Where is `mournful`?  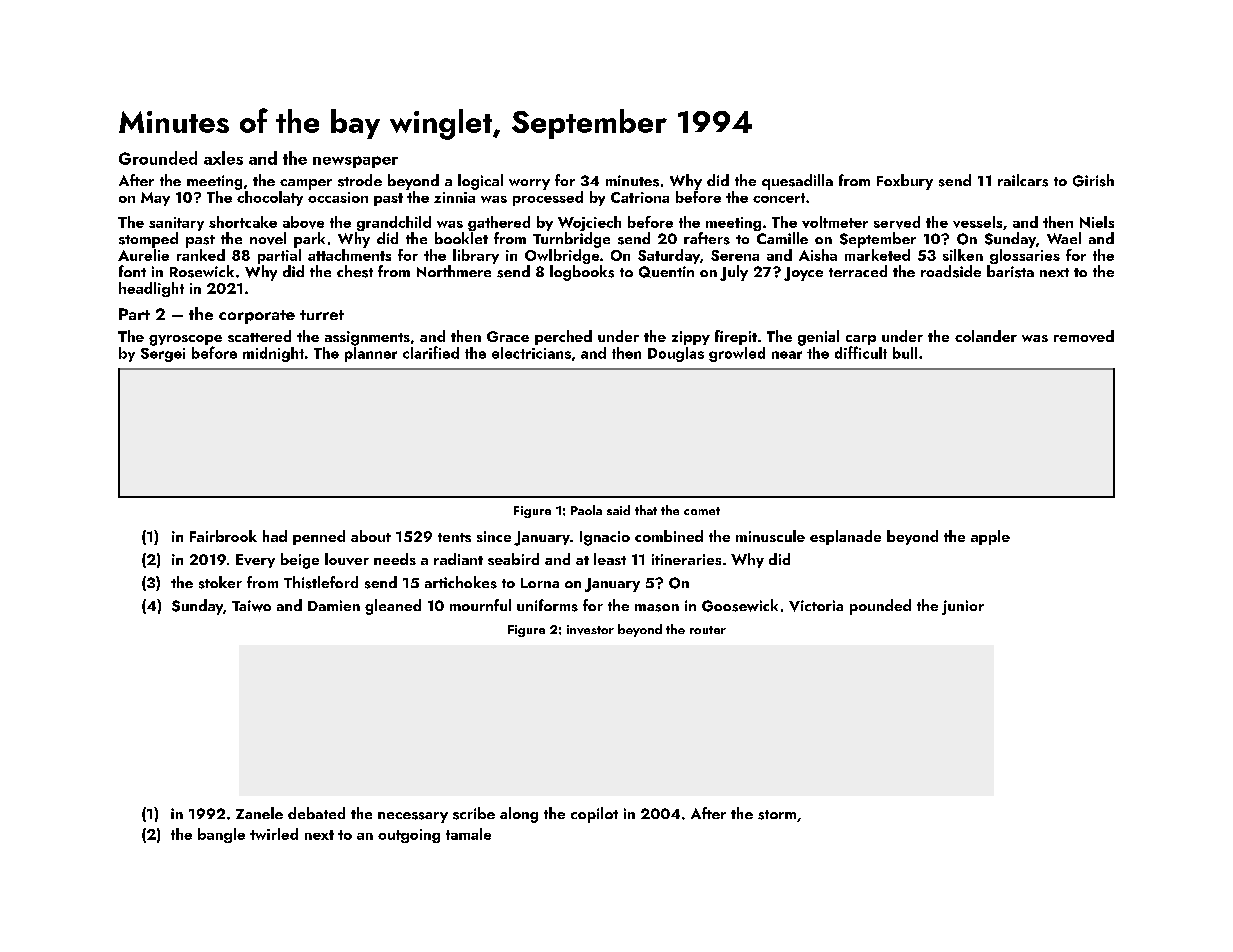 mournful is located at coordinates (480, 605).
